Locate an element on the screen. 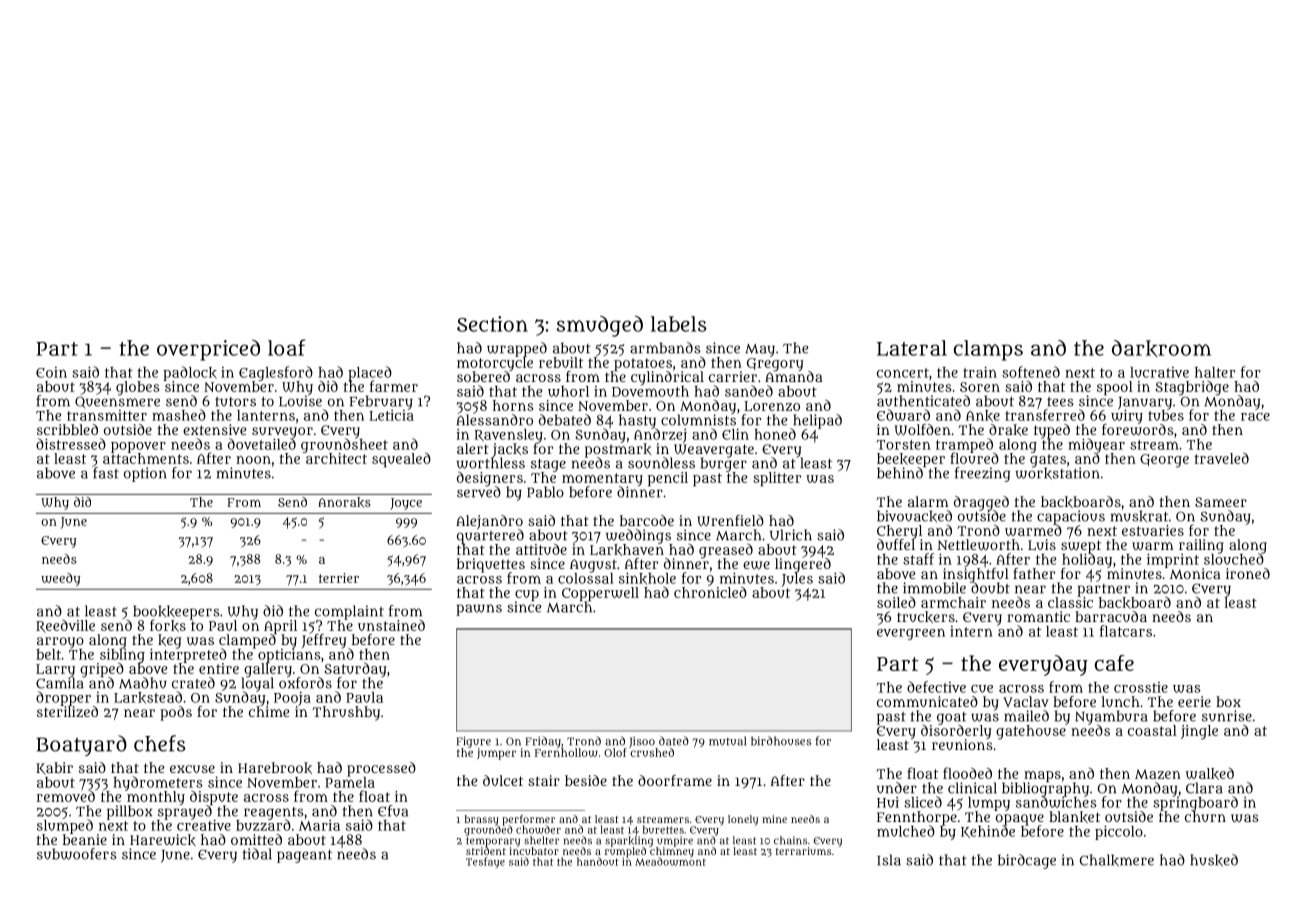 The width and height of the screenshot is (1308, 924). birdhouses is located at coordinates (781, 741).
